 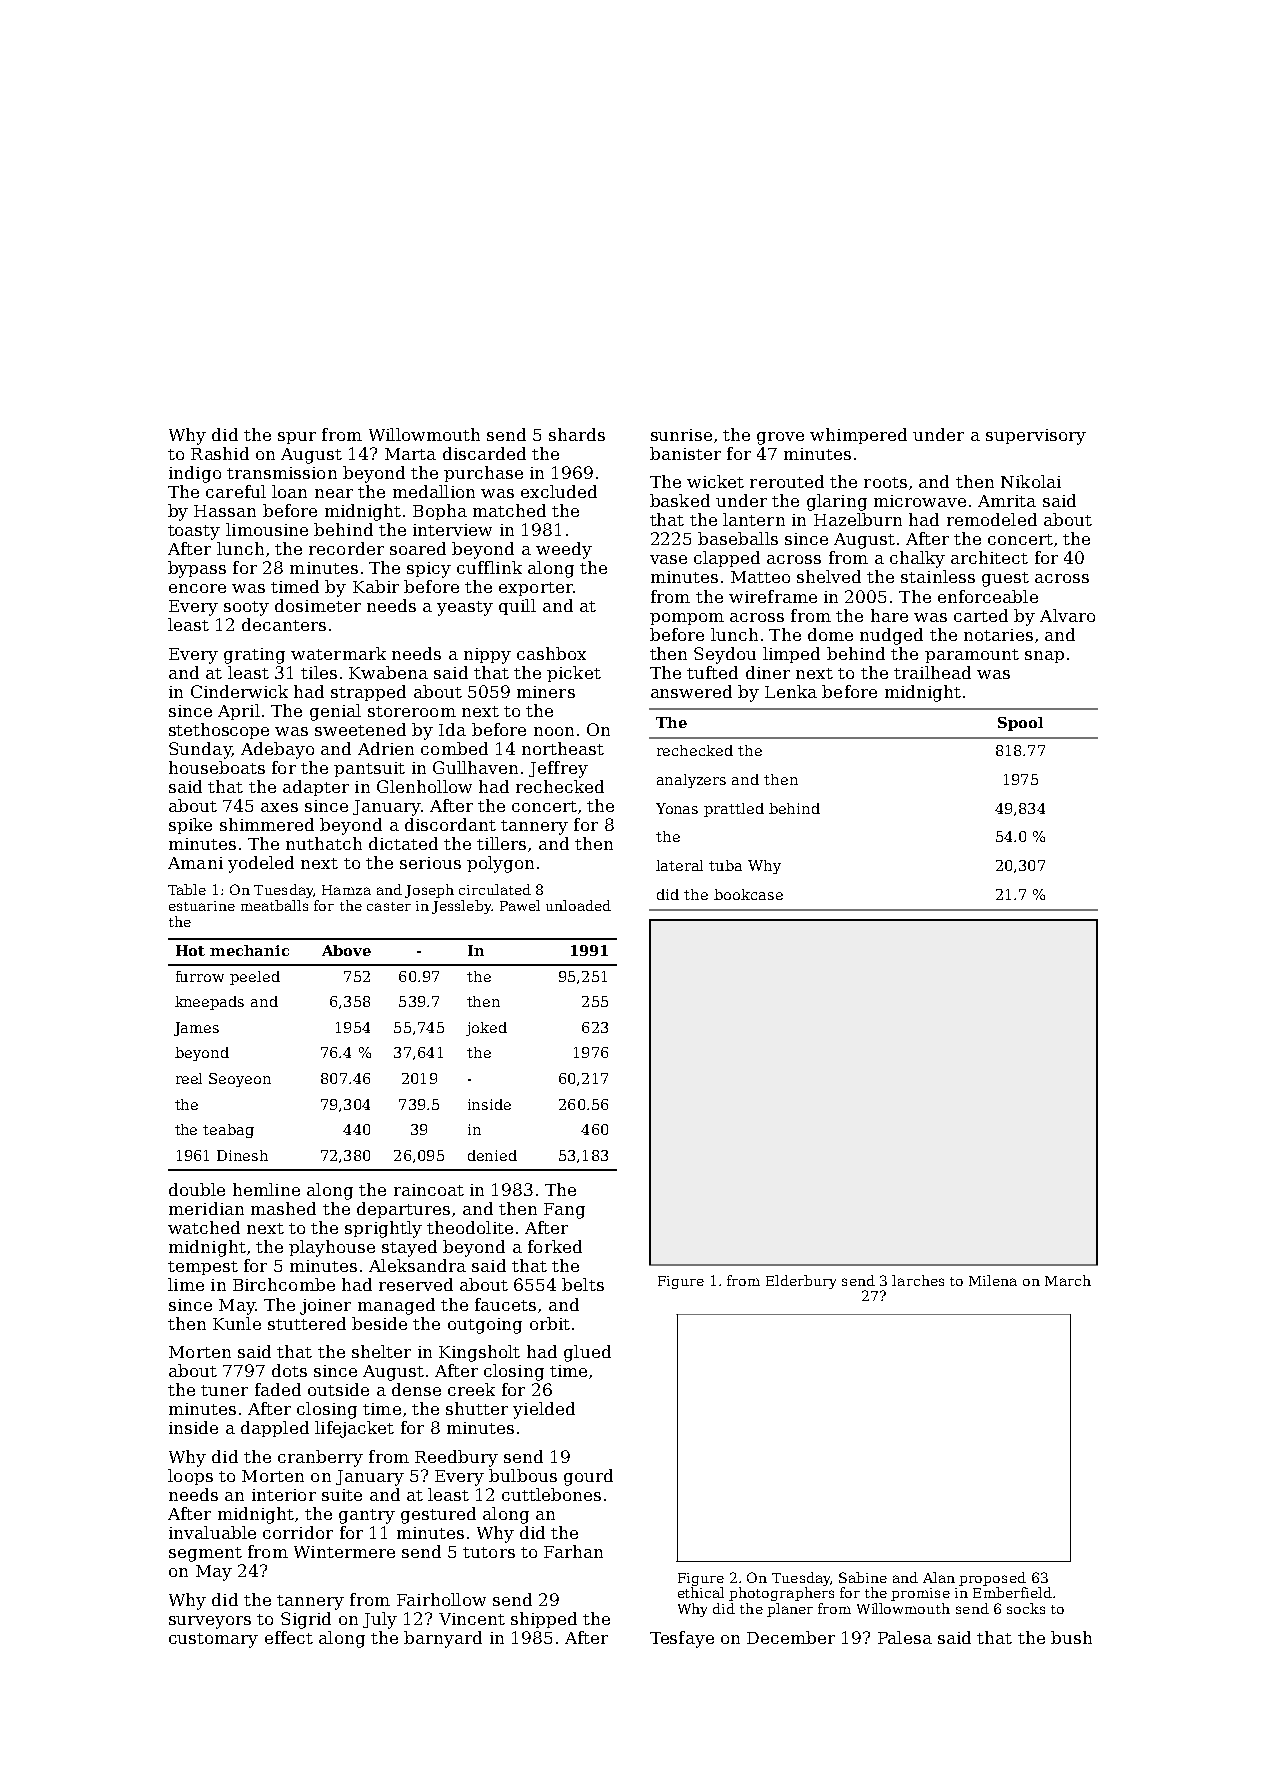 I want to click on chalky, so click(x=917, y=559).
